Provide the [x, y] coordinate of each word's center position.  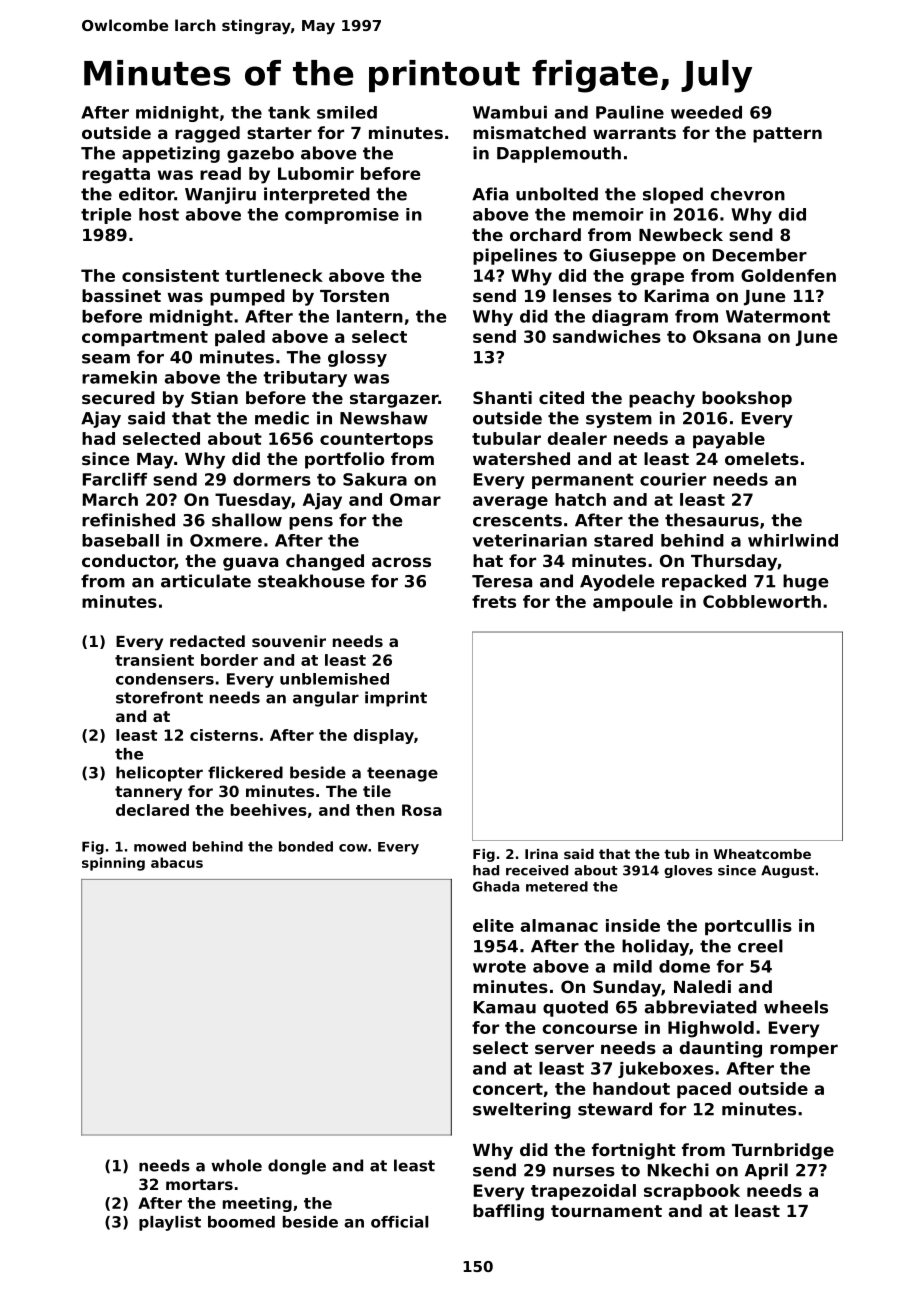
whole [236, 1165]
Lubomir [316, 173]
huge [805, 582]
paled [240, 338]
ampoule [633, 603]
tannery [148, 793]
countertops [376, 440]
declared [152, 810]
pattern [787, 135]
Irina [541, 854]
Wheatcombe [762, 854]
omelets [762, 458]
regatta [116, 176]
